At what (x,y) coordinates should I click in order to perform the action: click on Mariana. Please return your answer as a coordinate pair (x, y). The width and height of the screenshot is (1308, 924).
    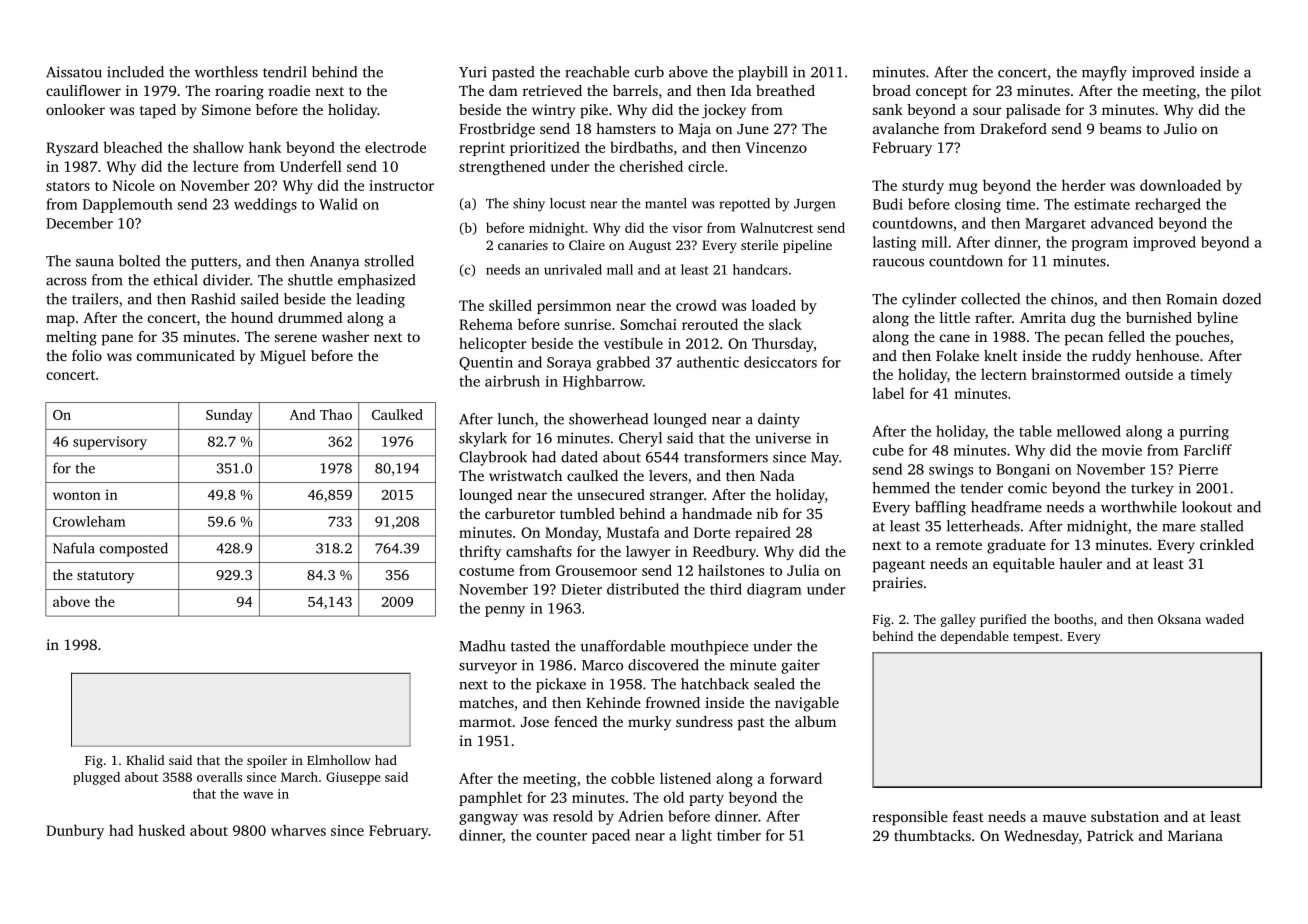
    Looking at the image, I should click on (1195, 835).
